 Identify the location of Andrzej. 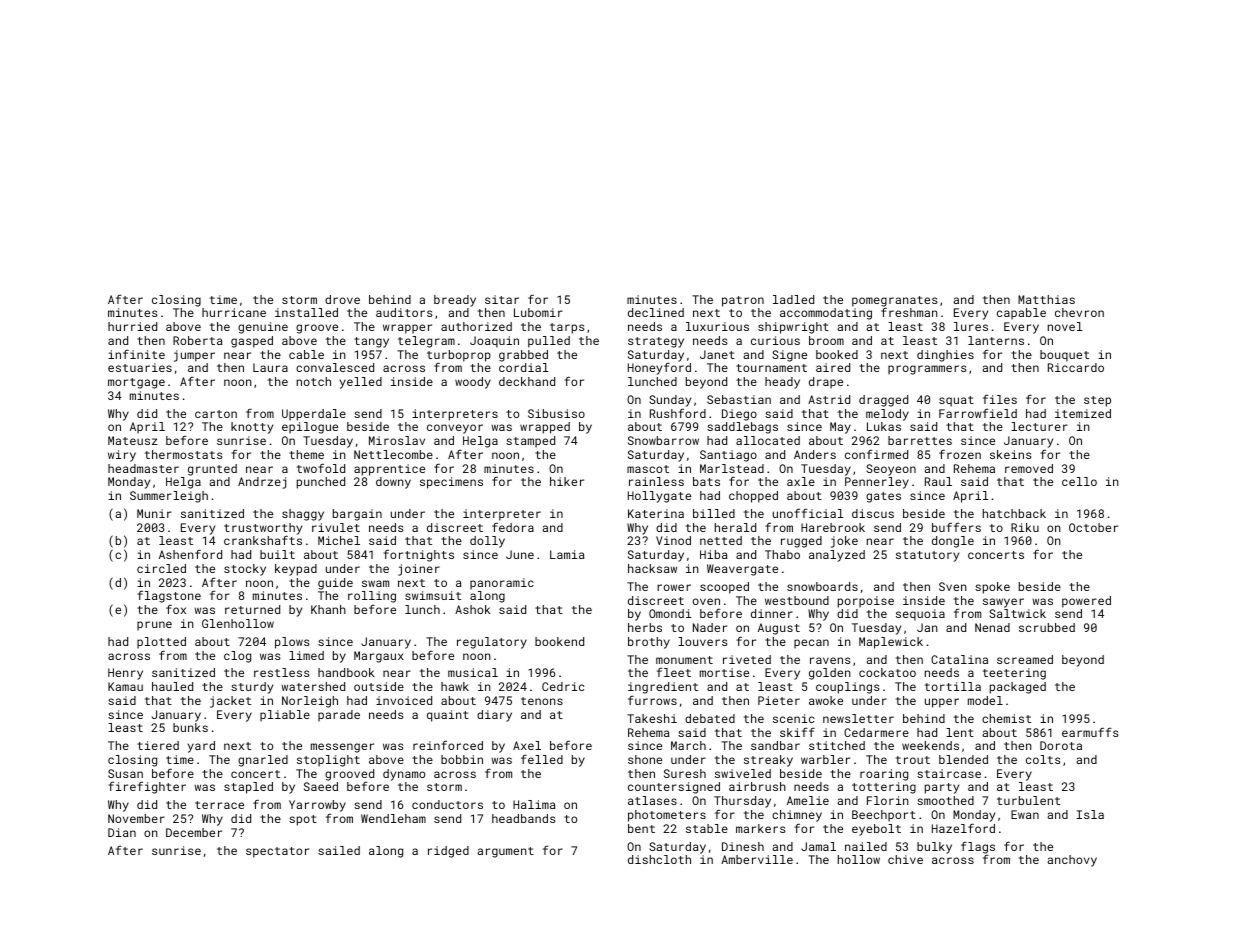
(262, 483).
